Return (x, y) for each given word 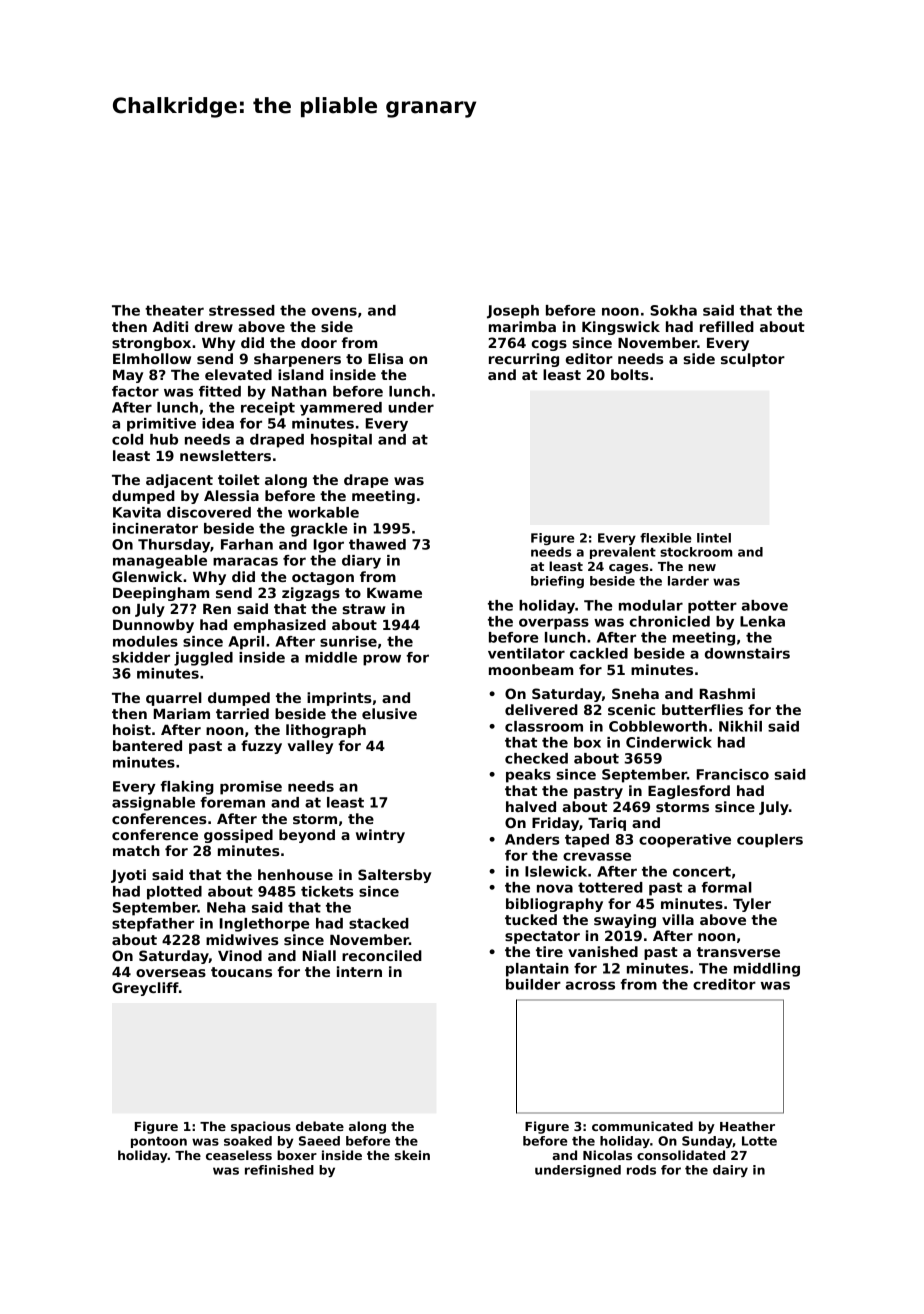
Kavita (137, 512)
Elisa (385, 358)
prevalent (623, 553)
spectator (542, 937)
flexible (666, 538)
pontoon (159, 1142)
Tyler (752, 905)
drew (214, 326)
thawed (377, 544)
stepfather (153, 925)
